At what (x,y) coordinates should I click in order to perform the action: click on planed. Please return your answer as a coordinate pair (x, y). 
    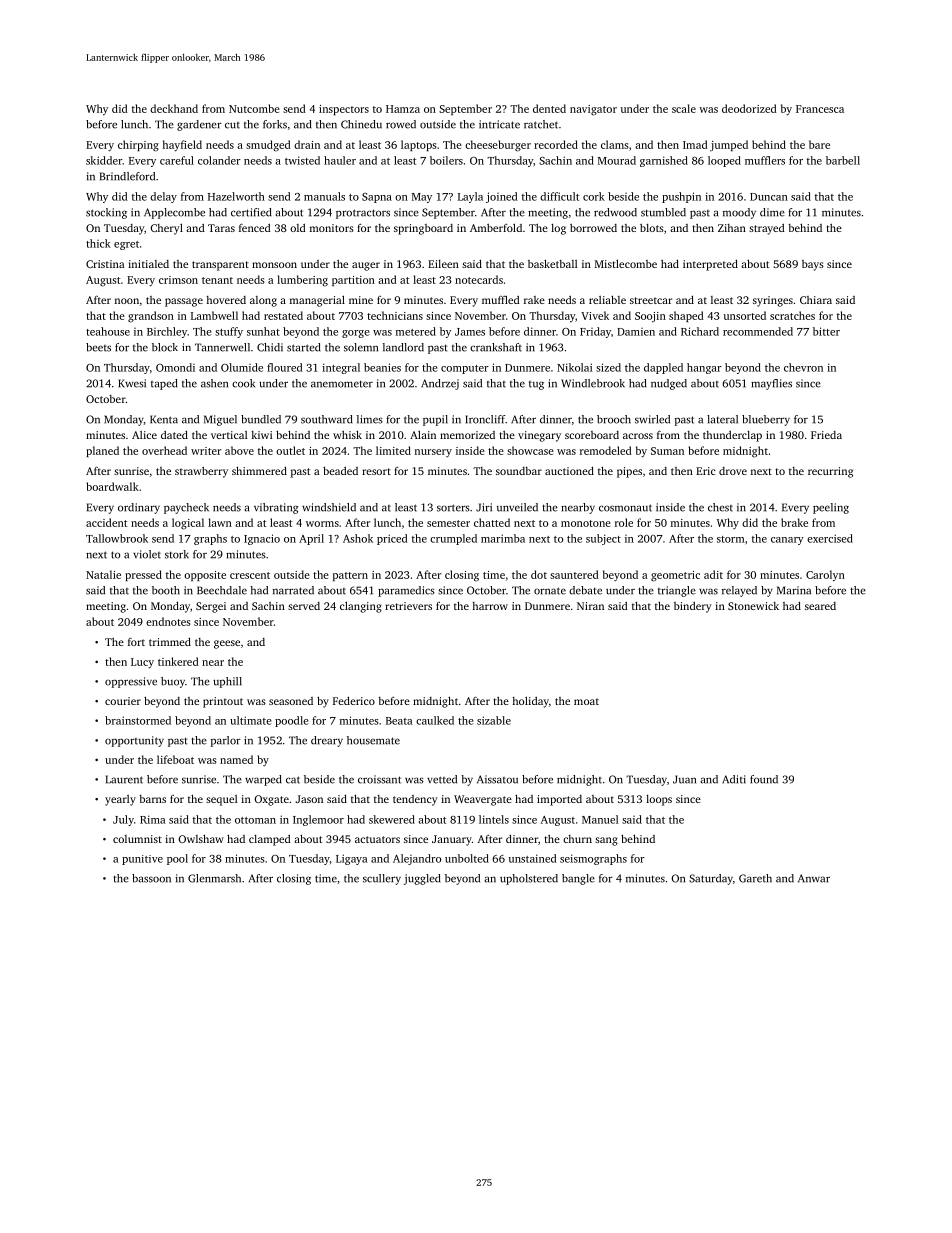
    Looking at the image, I should click on (102, 451).
